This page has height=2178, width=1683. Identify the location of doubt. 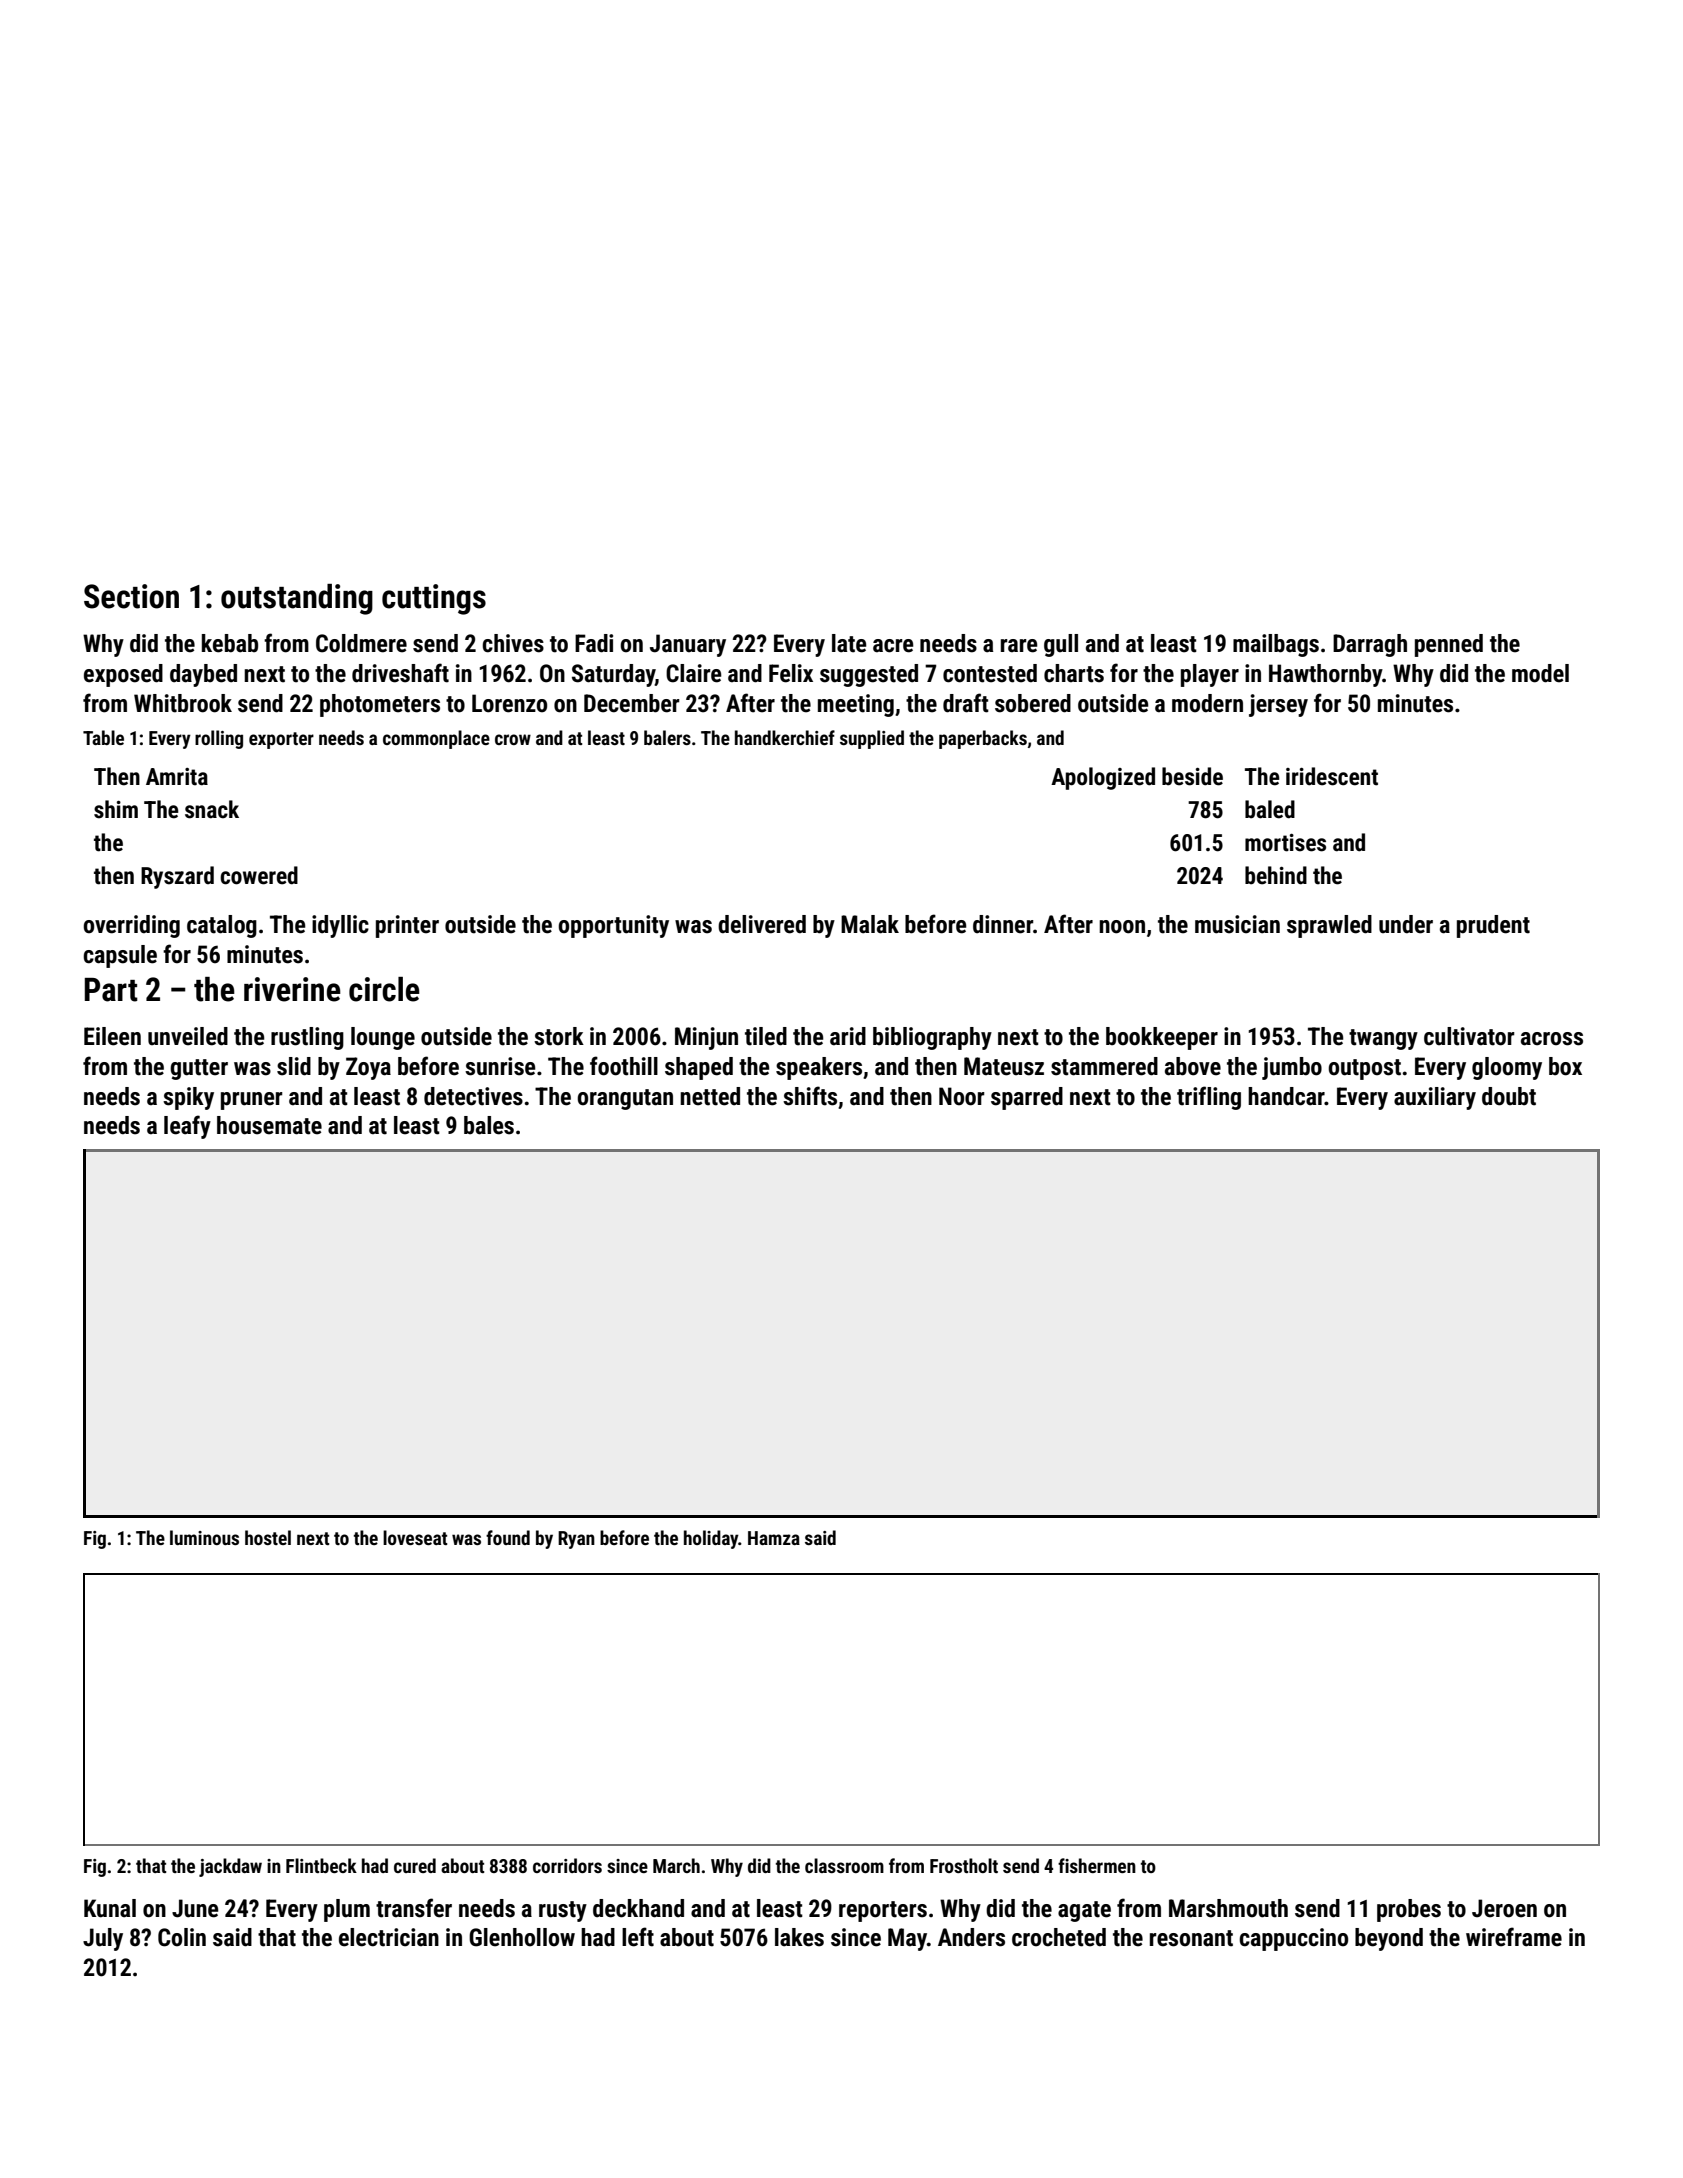
(1509, 1096).
